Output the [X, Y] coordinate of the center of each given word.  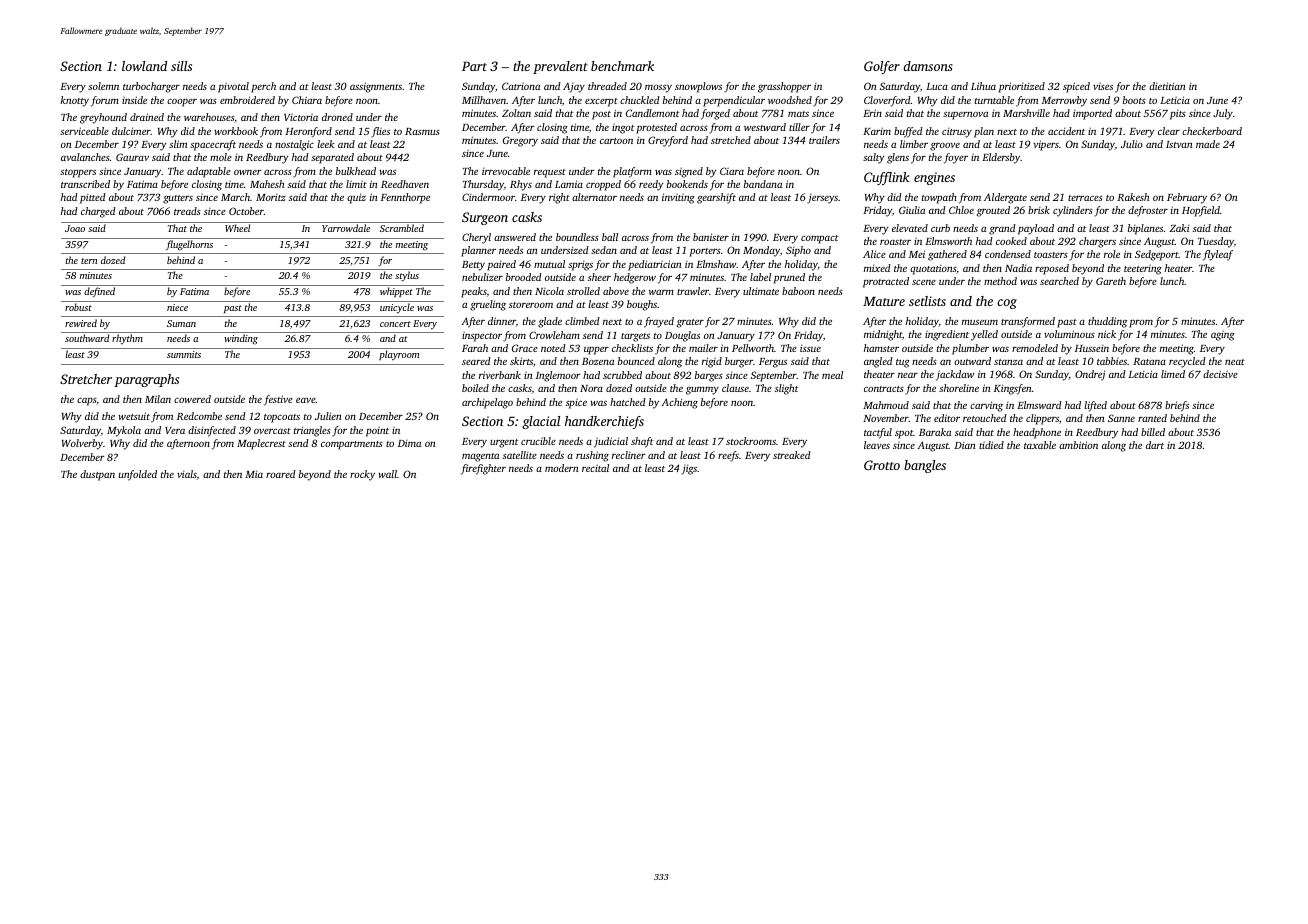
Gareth [1111, 281]
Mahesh [267, 184]
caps [86, 401]
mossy [658, 88]
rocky [362, 475]
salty [874, 158]
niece [177, 307]
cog [1007, 304]
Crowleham [554, 335]
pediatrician [655, 265]
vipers [1046, 145]
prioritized [1021, 87]
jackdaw [955, 375]
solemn [103, 86]
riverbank [500, 375]
